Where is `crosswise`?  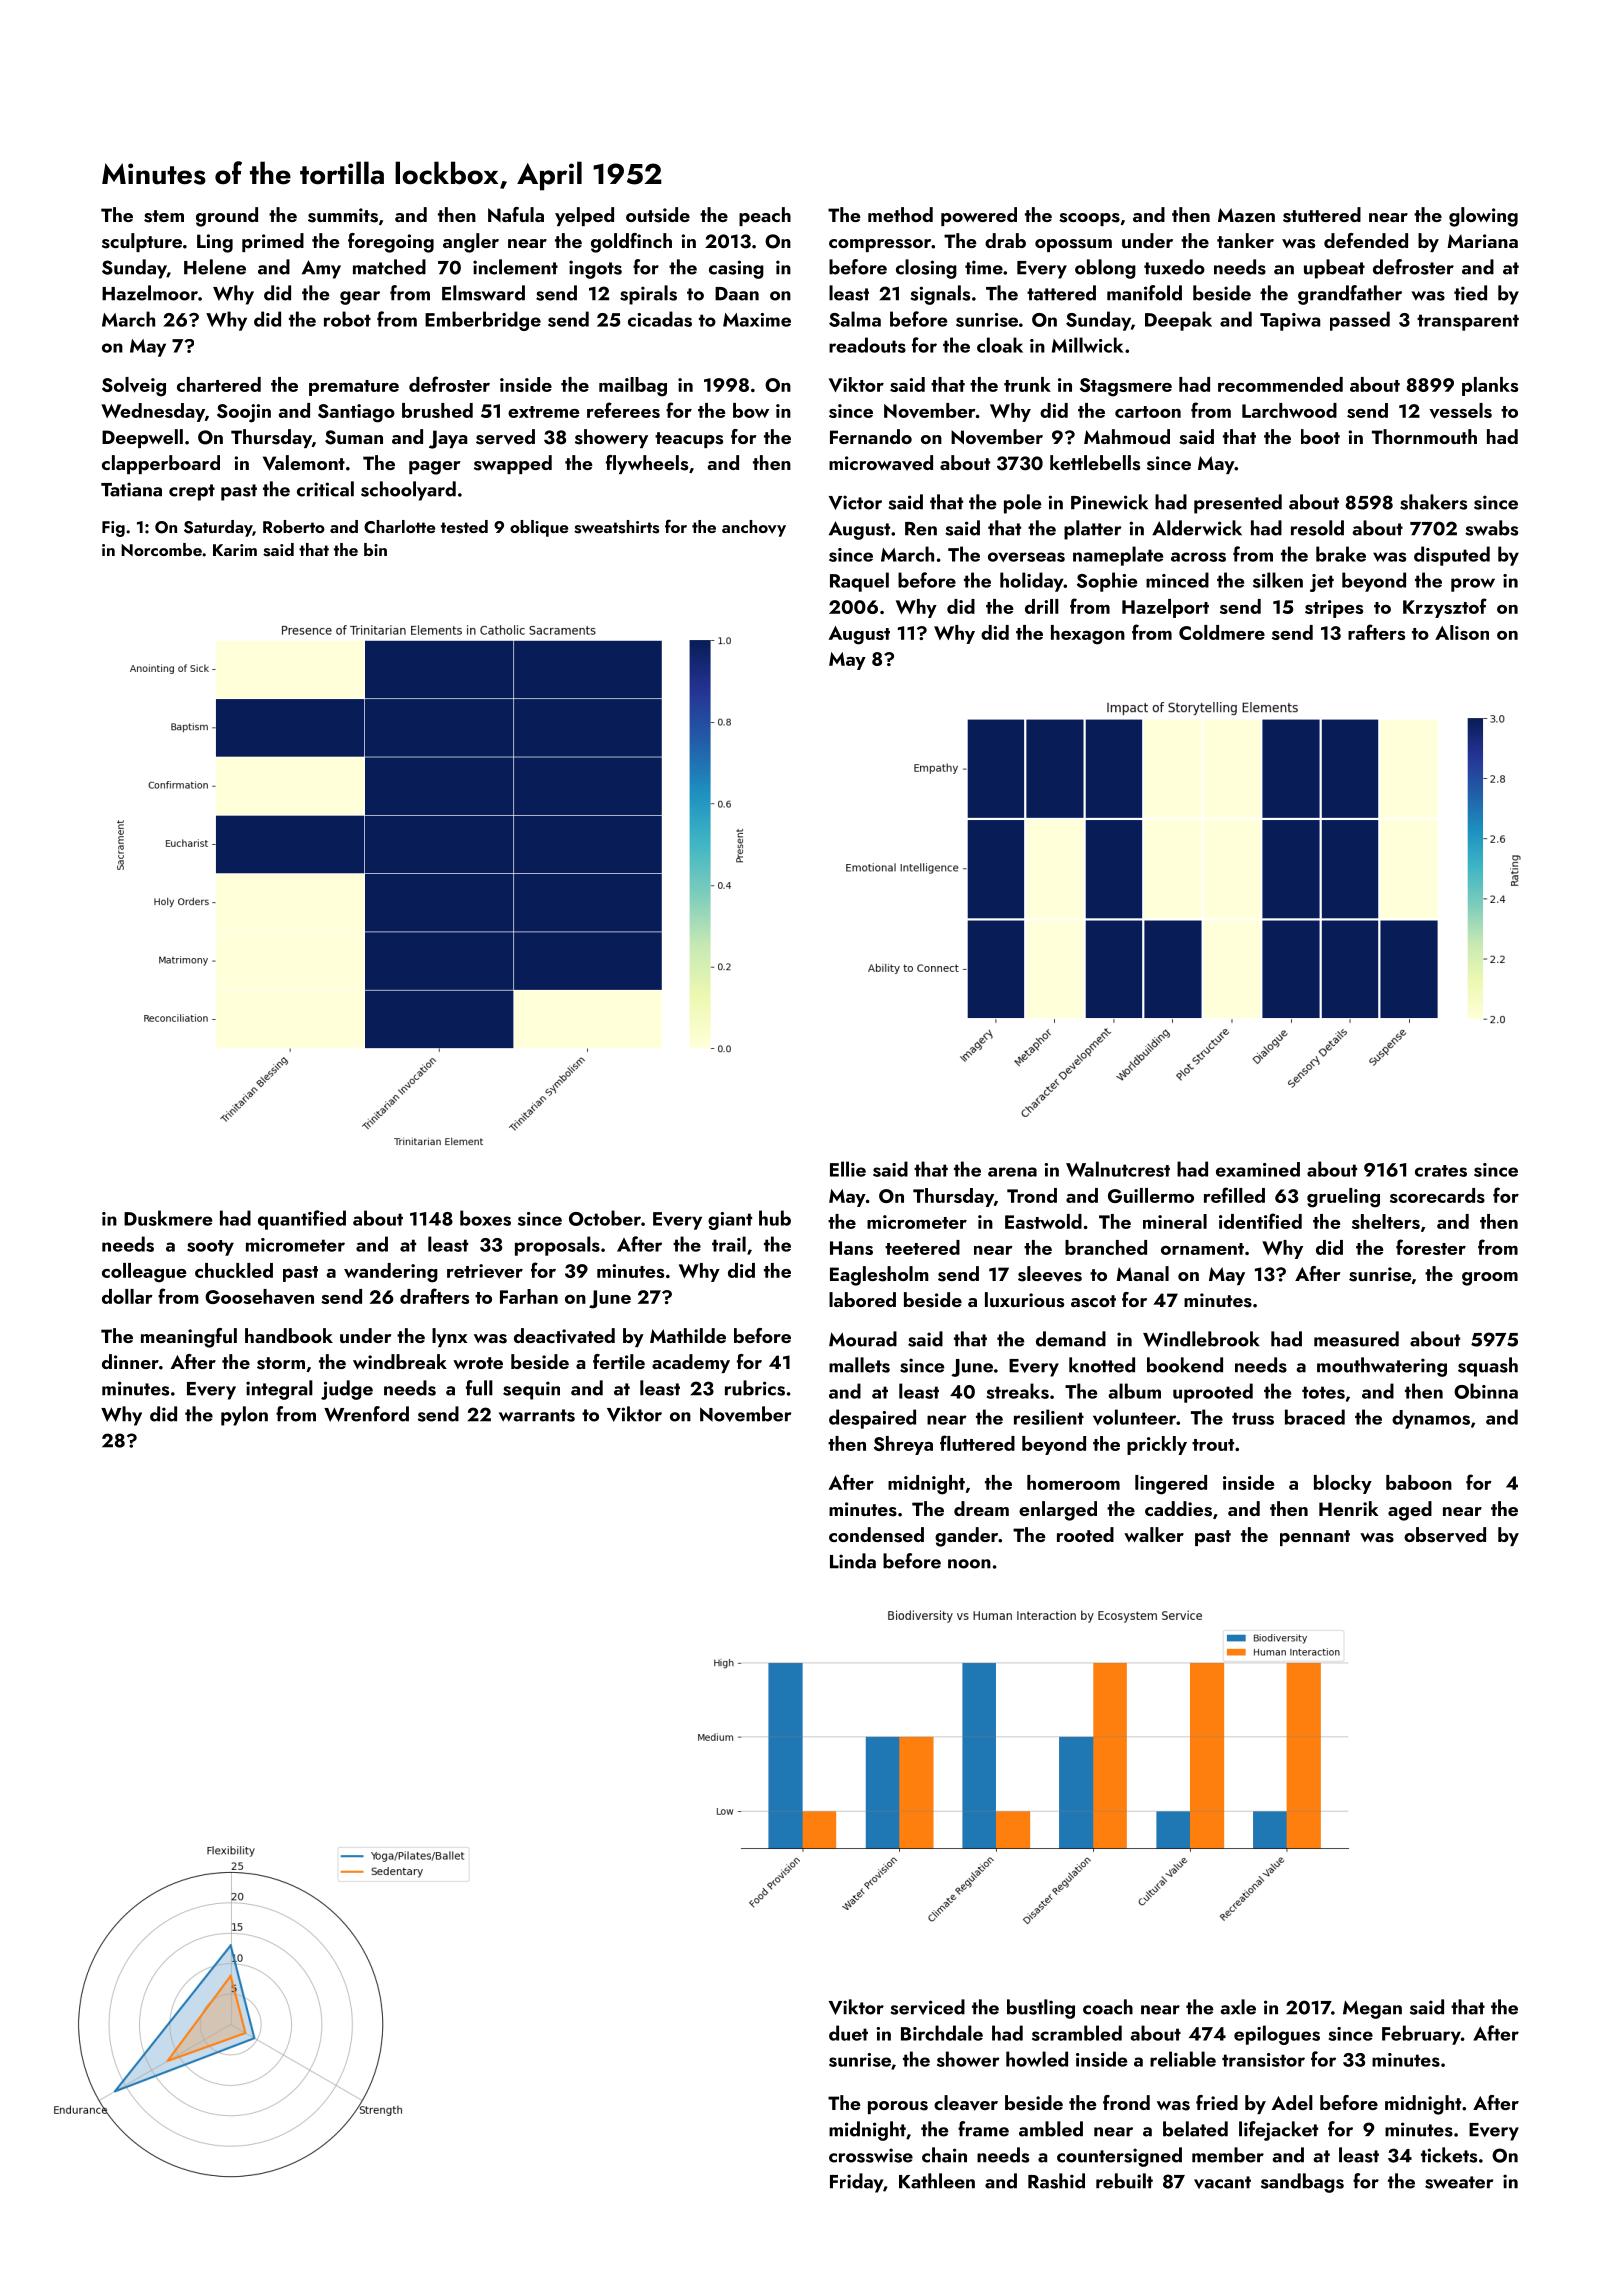
crosswise is located at coordinates (871, 2155).
